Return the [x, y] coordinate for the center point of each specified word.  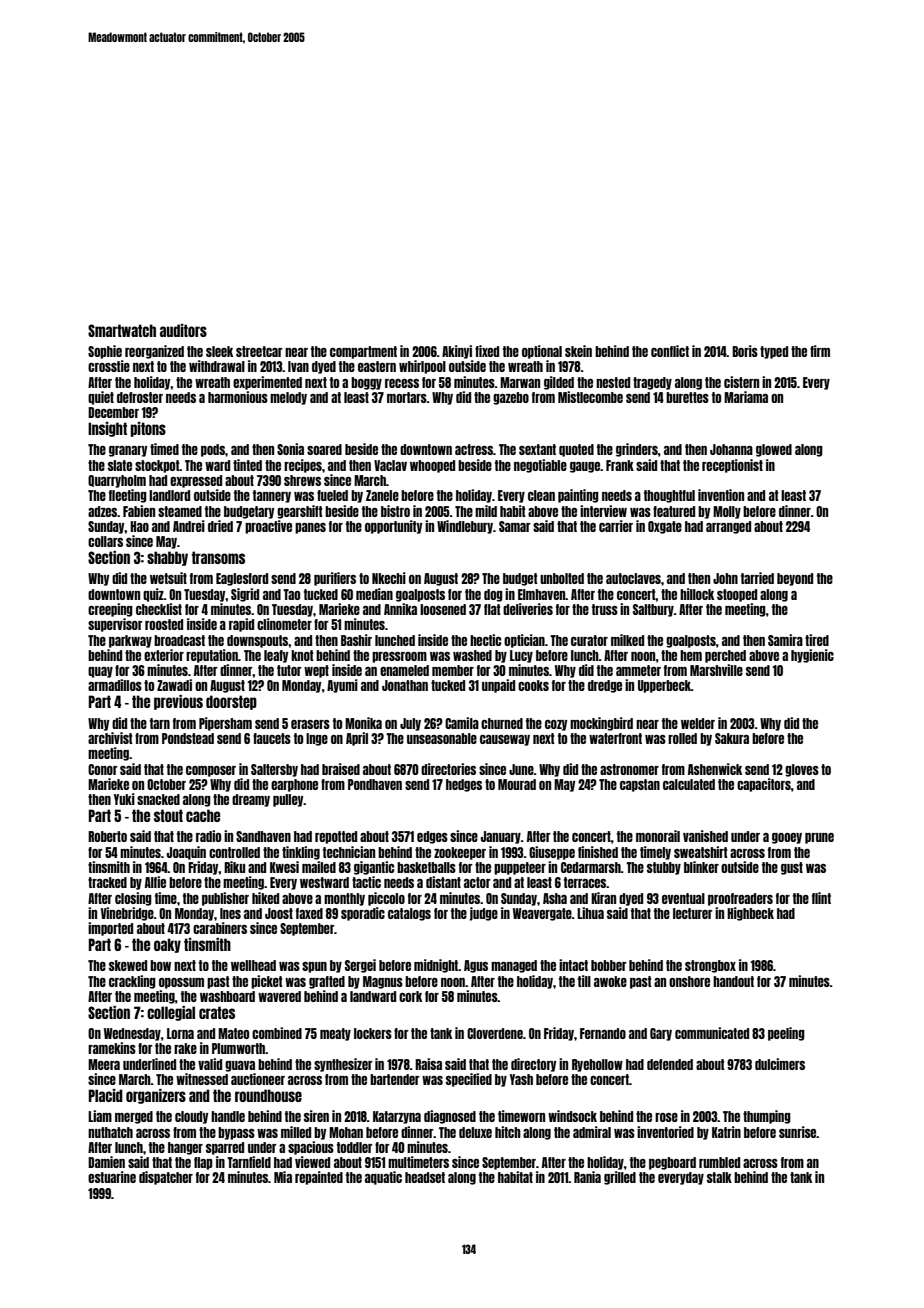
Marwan [520, 382]
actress [474, 449]
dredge [605, 686]
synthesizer [343, 1065]
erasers [310, 724]
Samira [785, 640]
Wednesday [132, 1034]
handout [733, 981]
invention [721, 495]
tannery [272, 496]
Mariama [746, 397]
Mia [283, 1177]
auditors [183, 330]
